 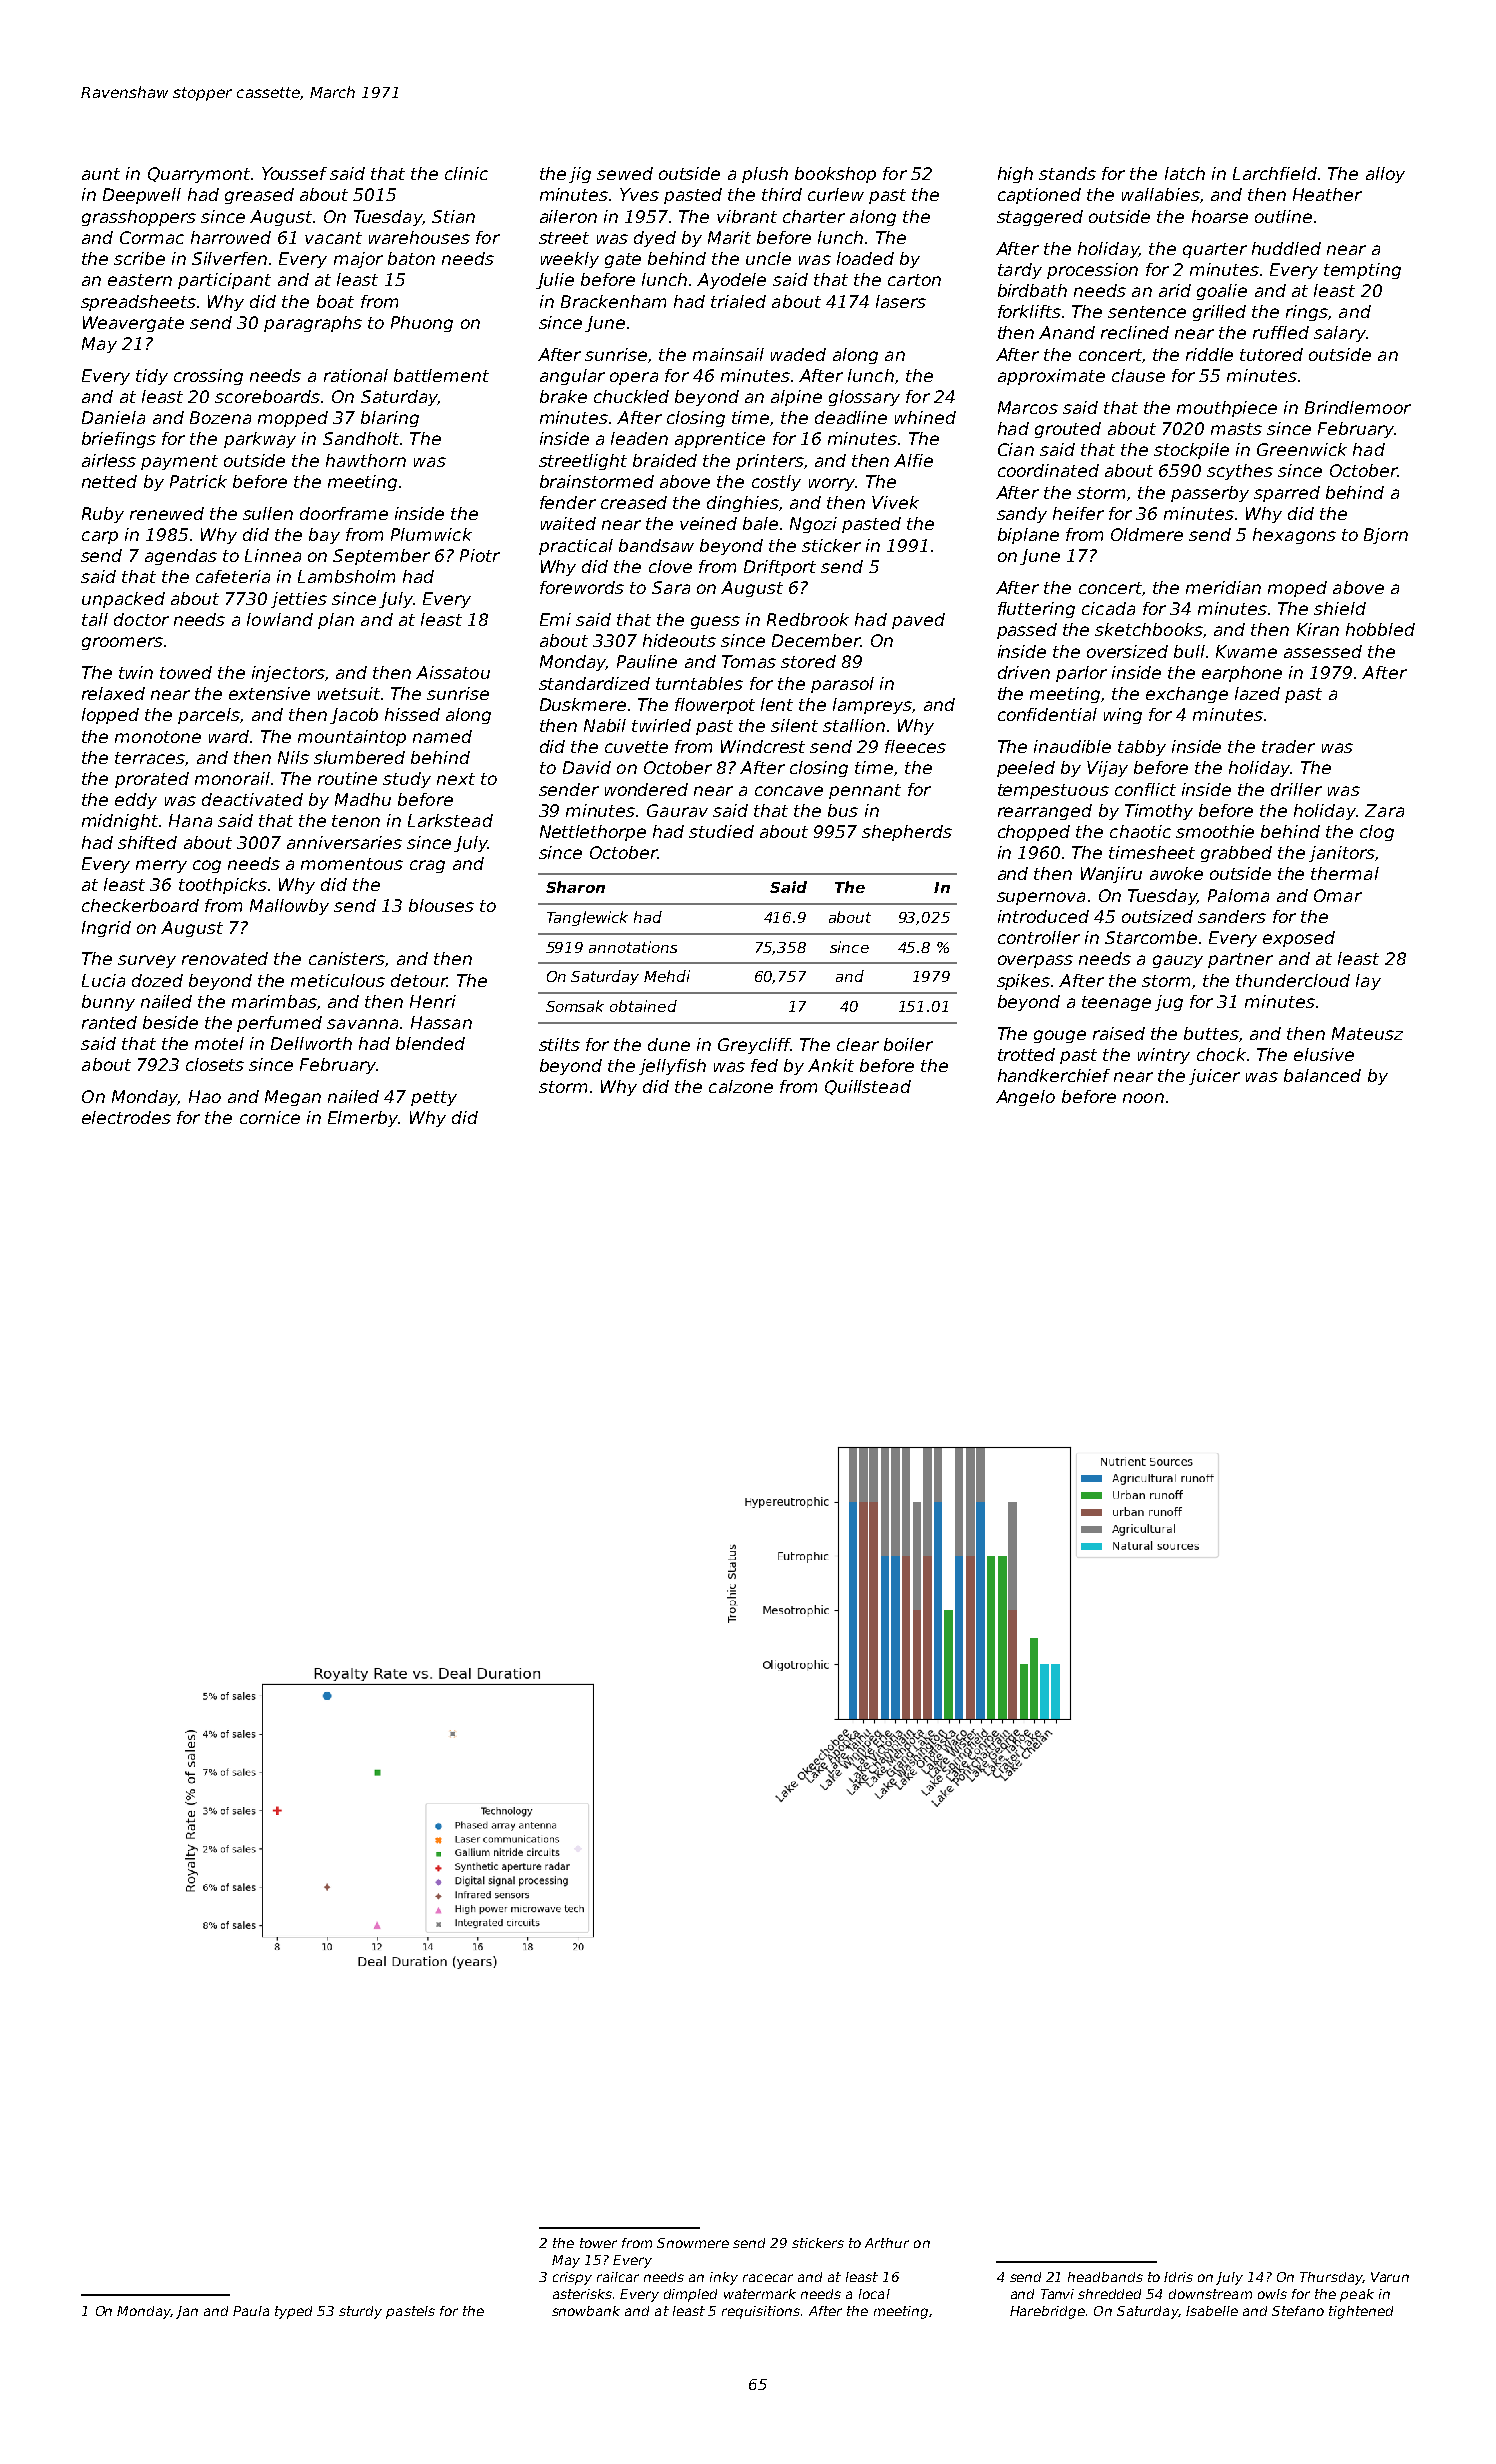 What do you see at coordinates (895, 502) in the image?
I see `Vivek` at bounding box center [895, 502].
